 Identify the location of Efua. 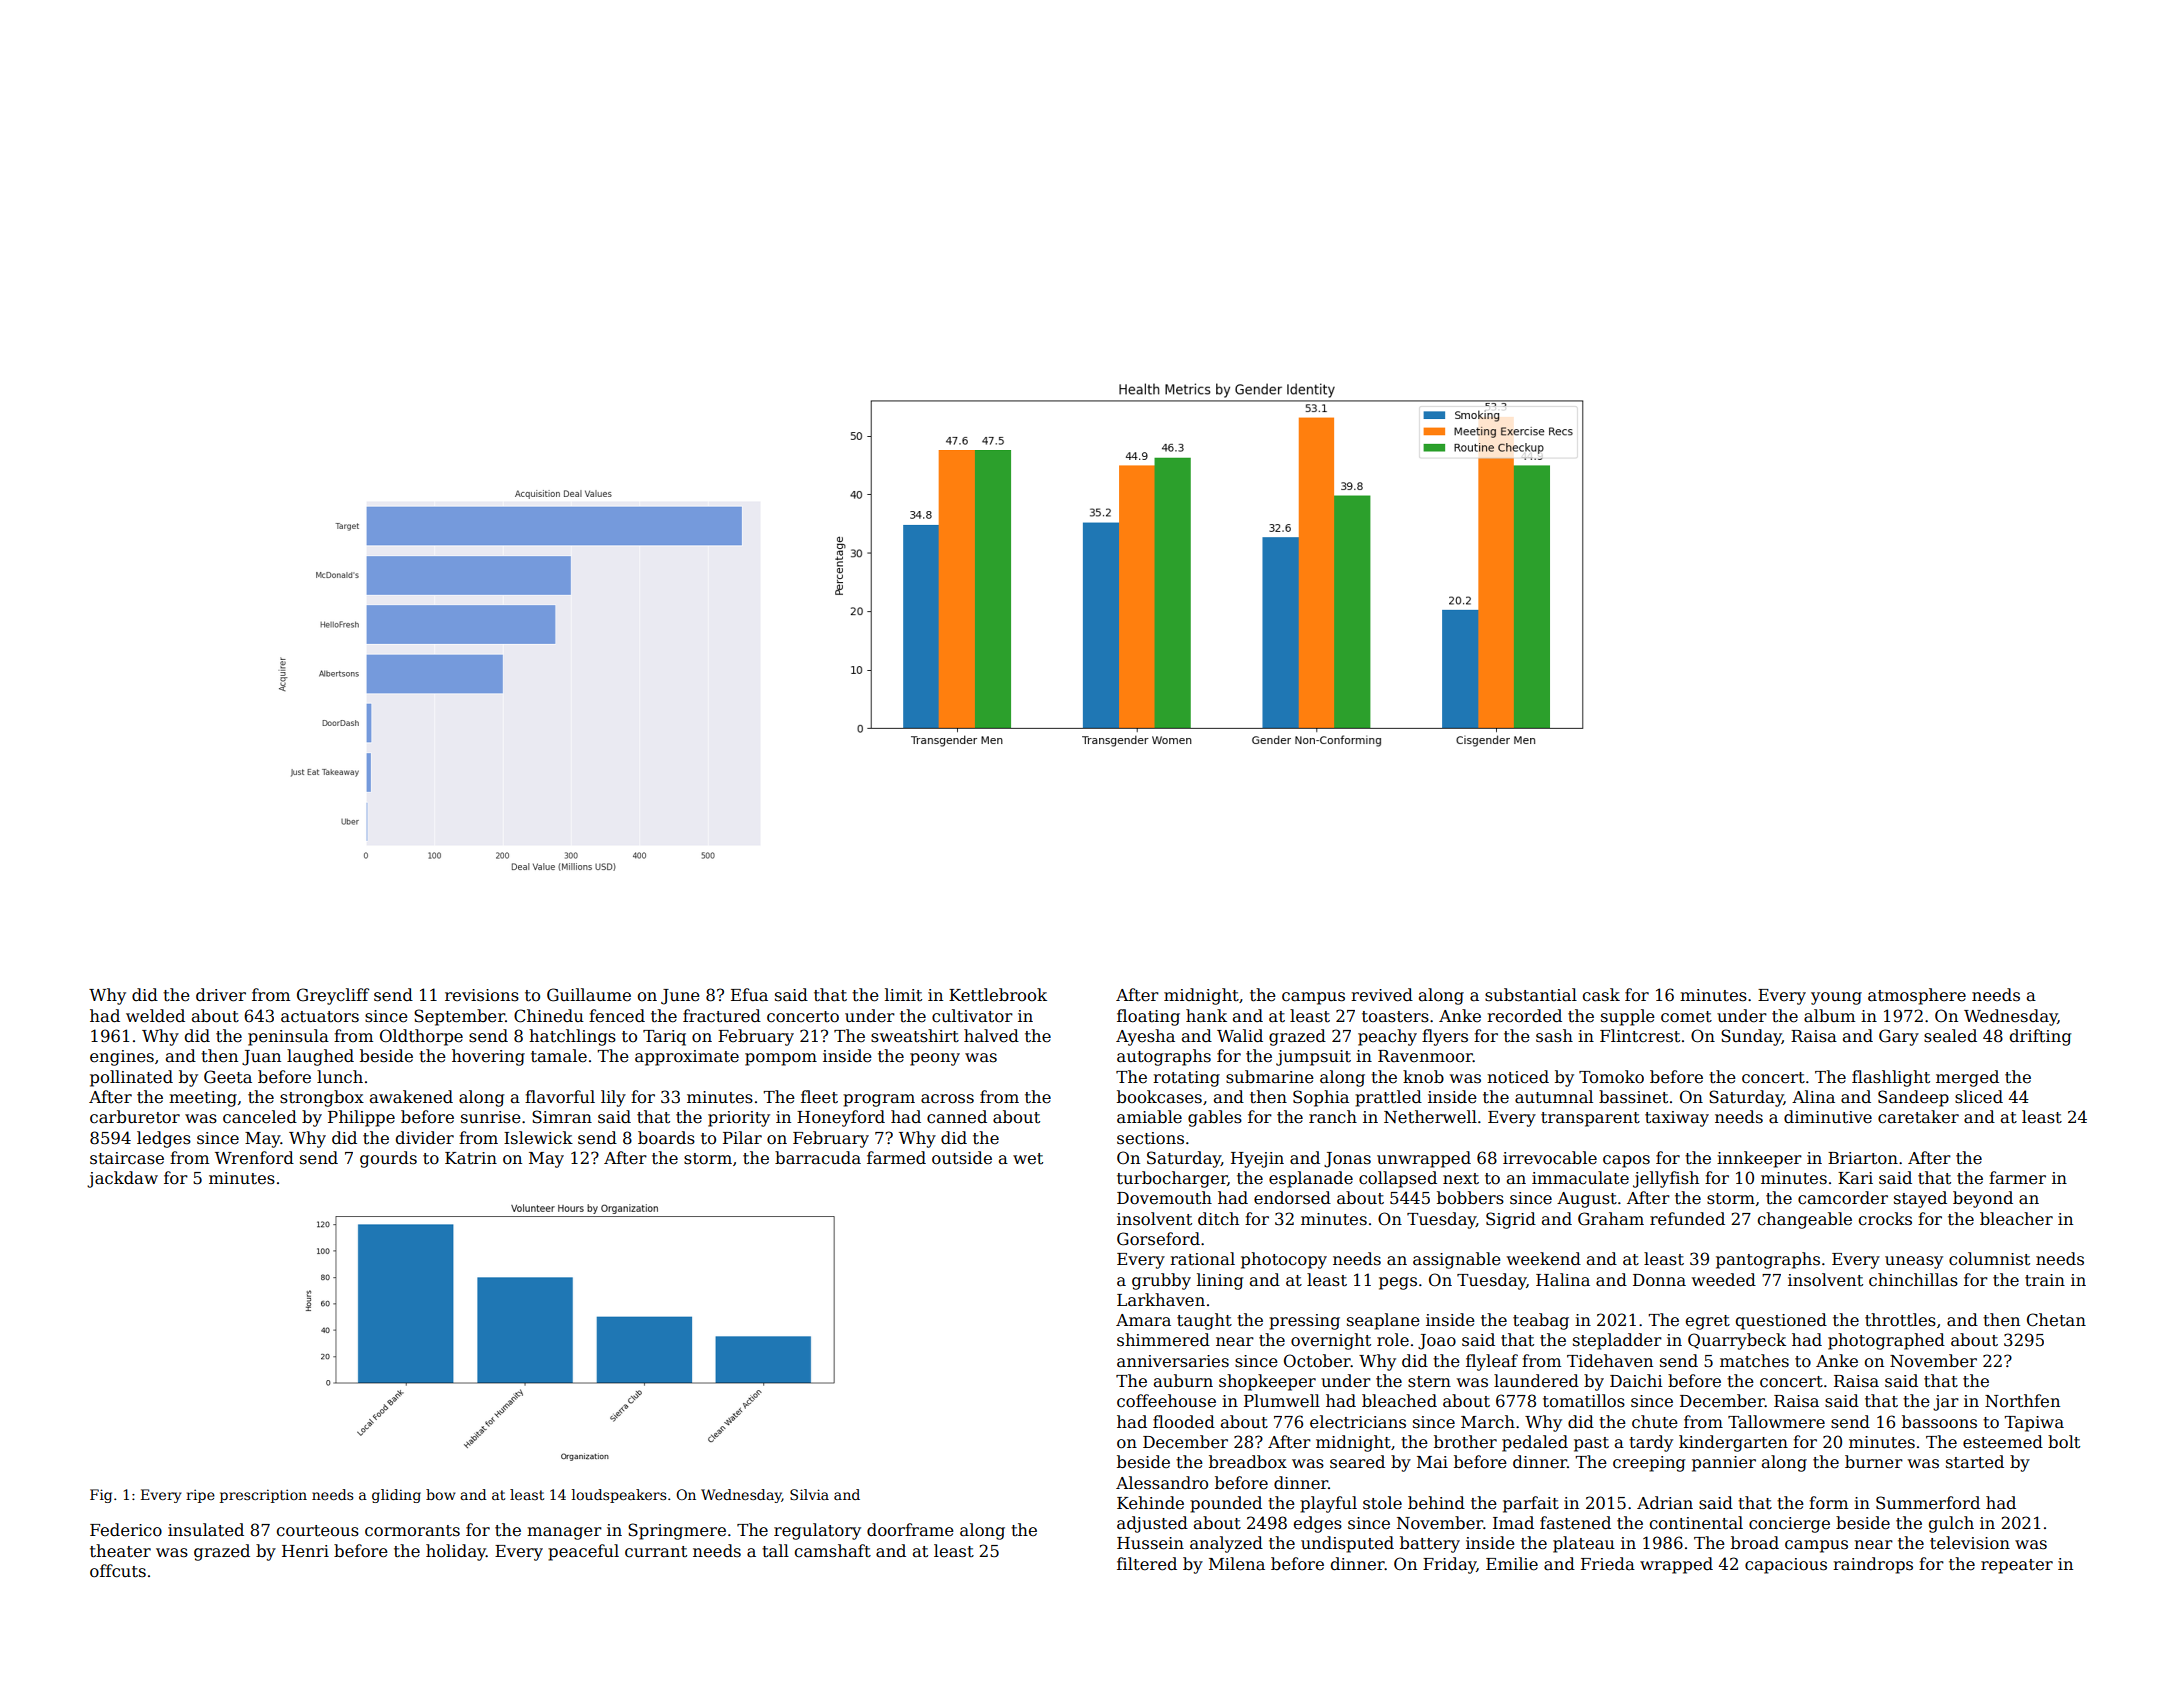
(749, 995).
